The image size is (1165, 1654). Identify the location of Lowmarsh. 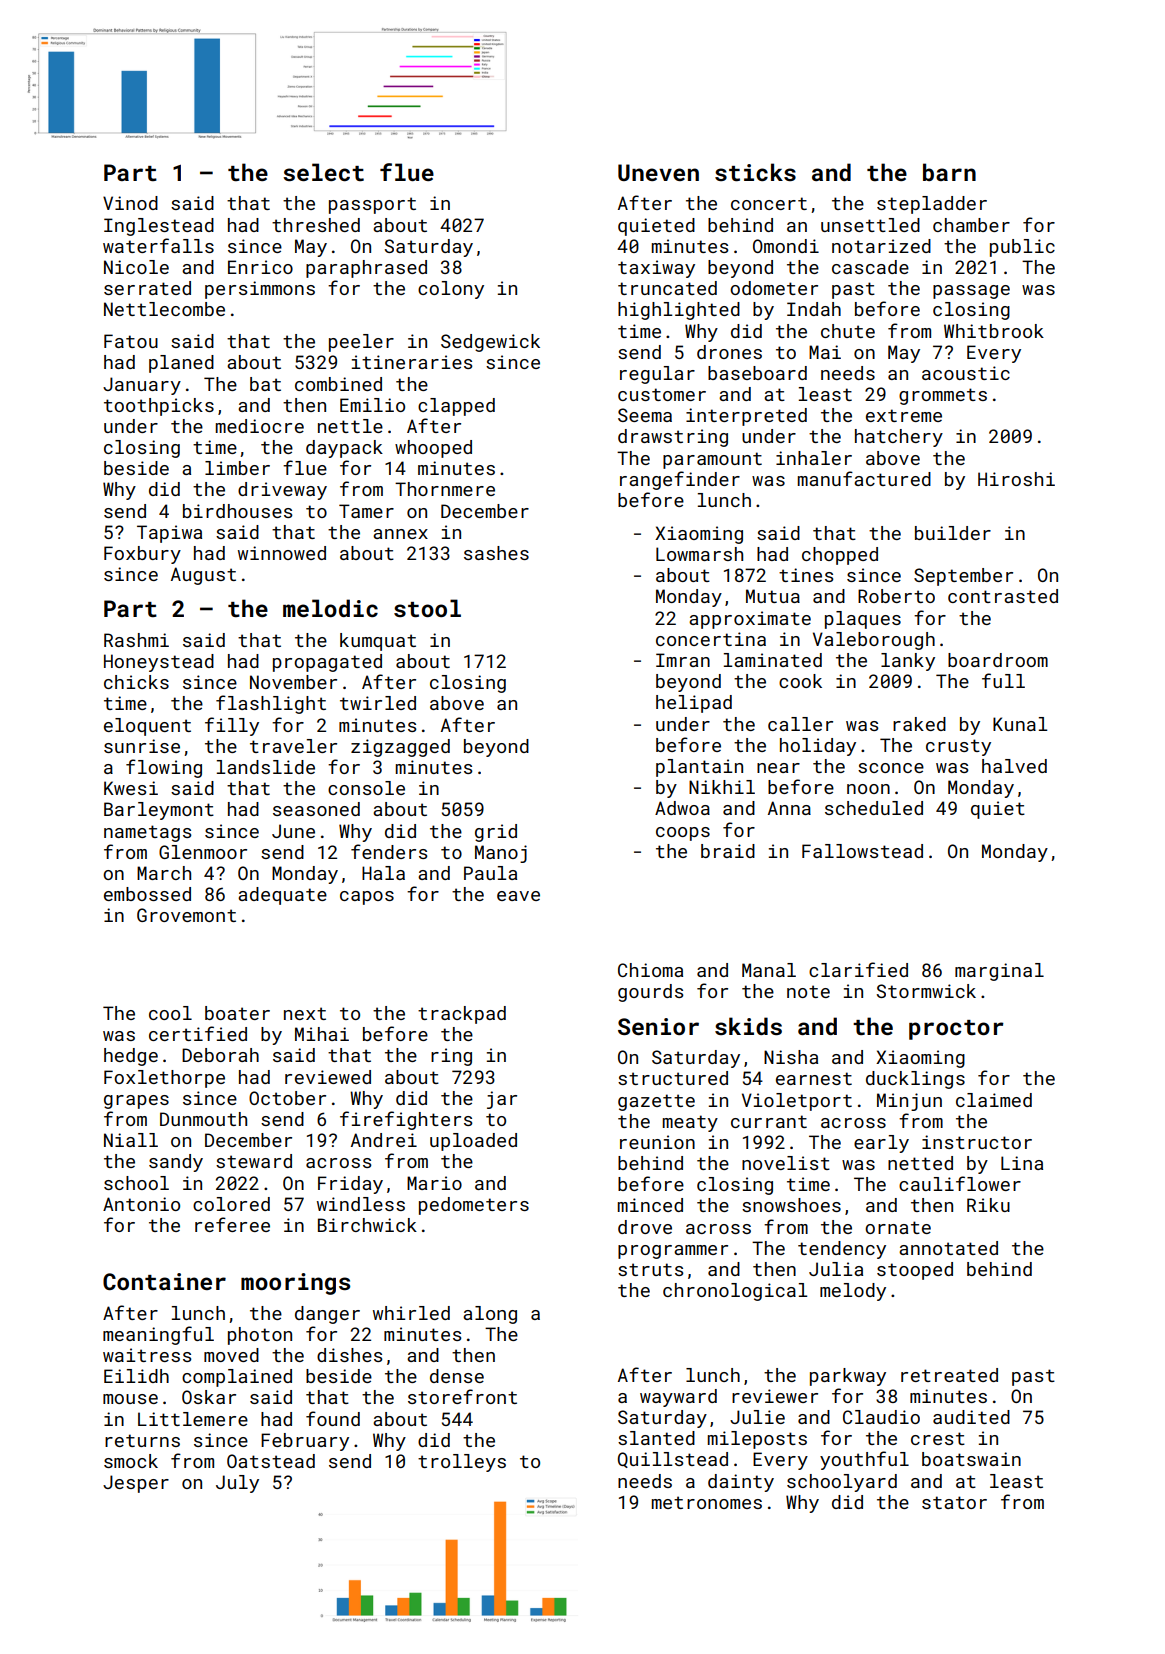
(699, 554).
